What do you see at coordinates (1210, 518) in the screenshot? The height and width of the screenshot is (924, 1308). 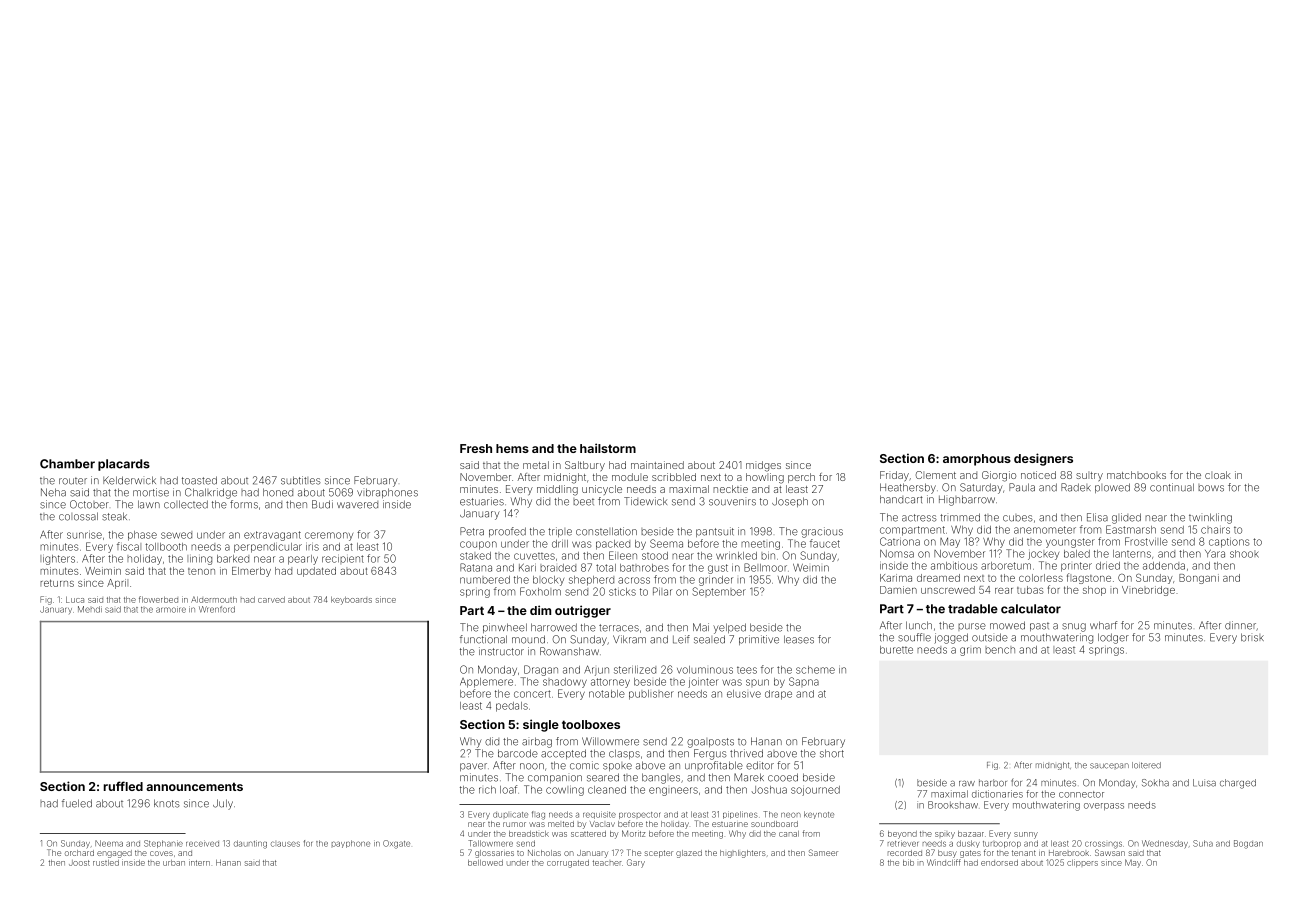 I see `twinkling` at bounding box center [1210, 518].
